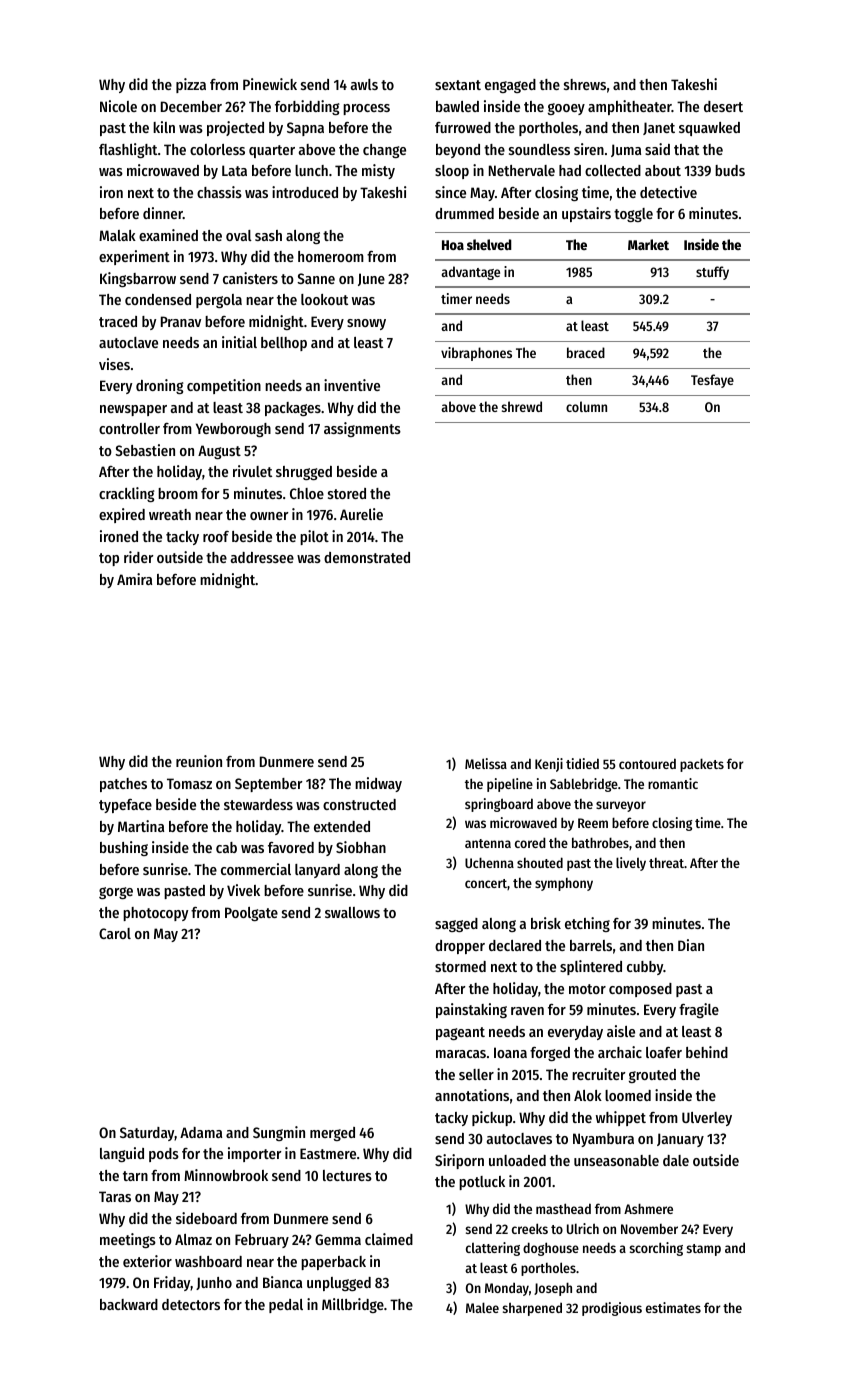  What do you see at coordinates (116, 893) in the screenshot?
I see `gorge` at bounding box center [116, 893].
